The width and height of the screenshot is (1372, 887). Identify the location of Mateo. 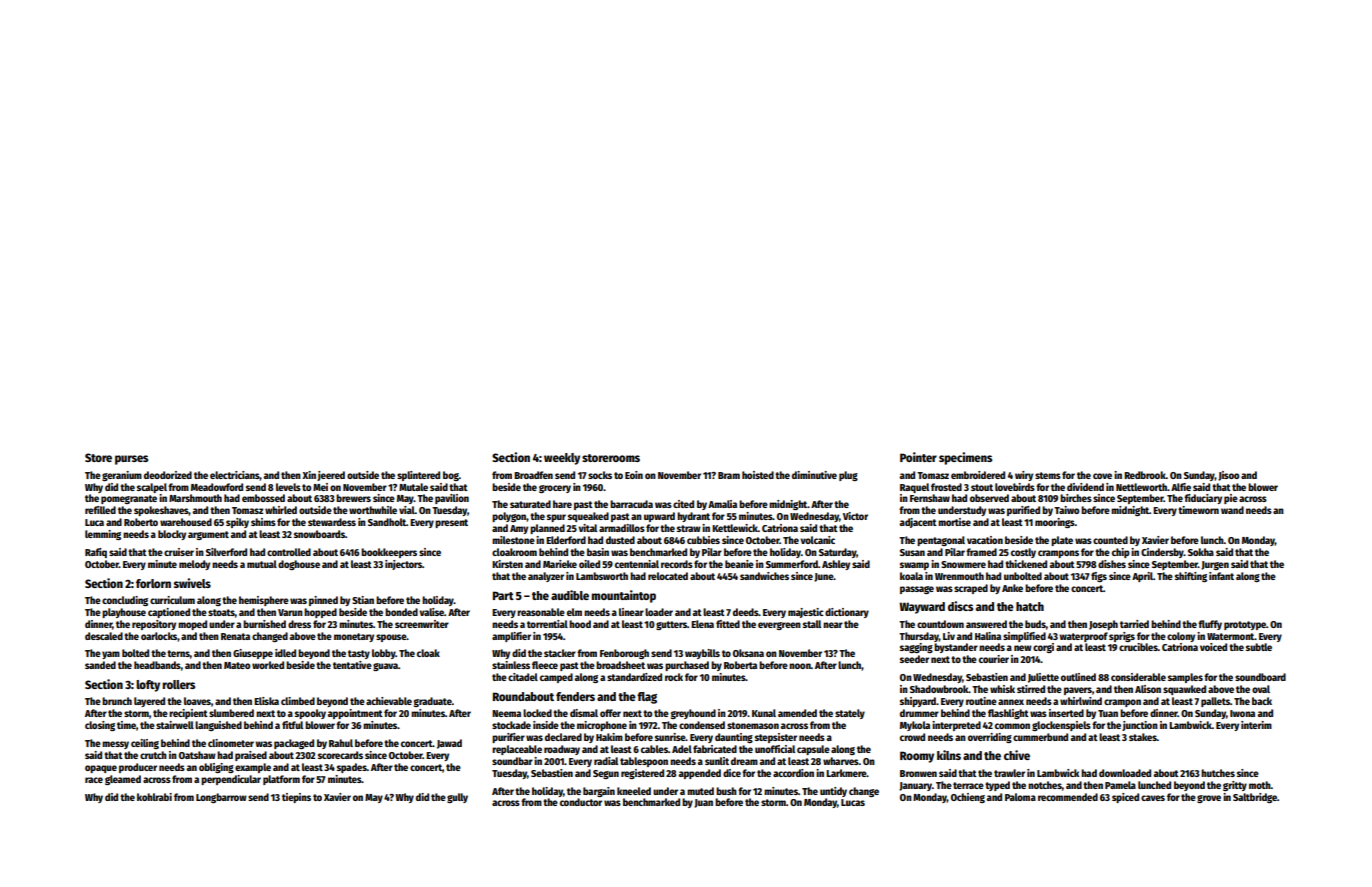
(237, 665).
